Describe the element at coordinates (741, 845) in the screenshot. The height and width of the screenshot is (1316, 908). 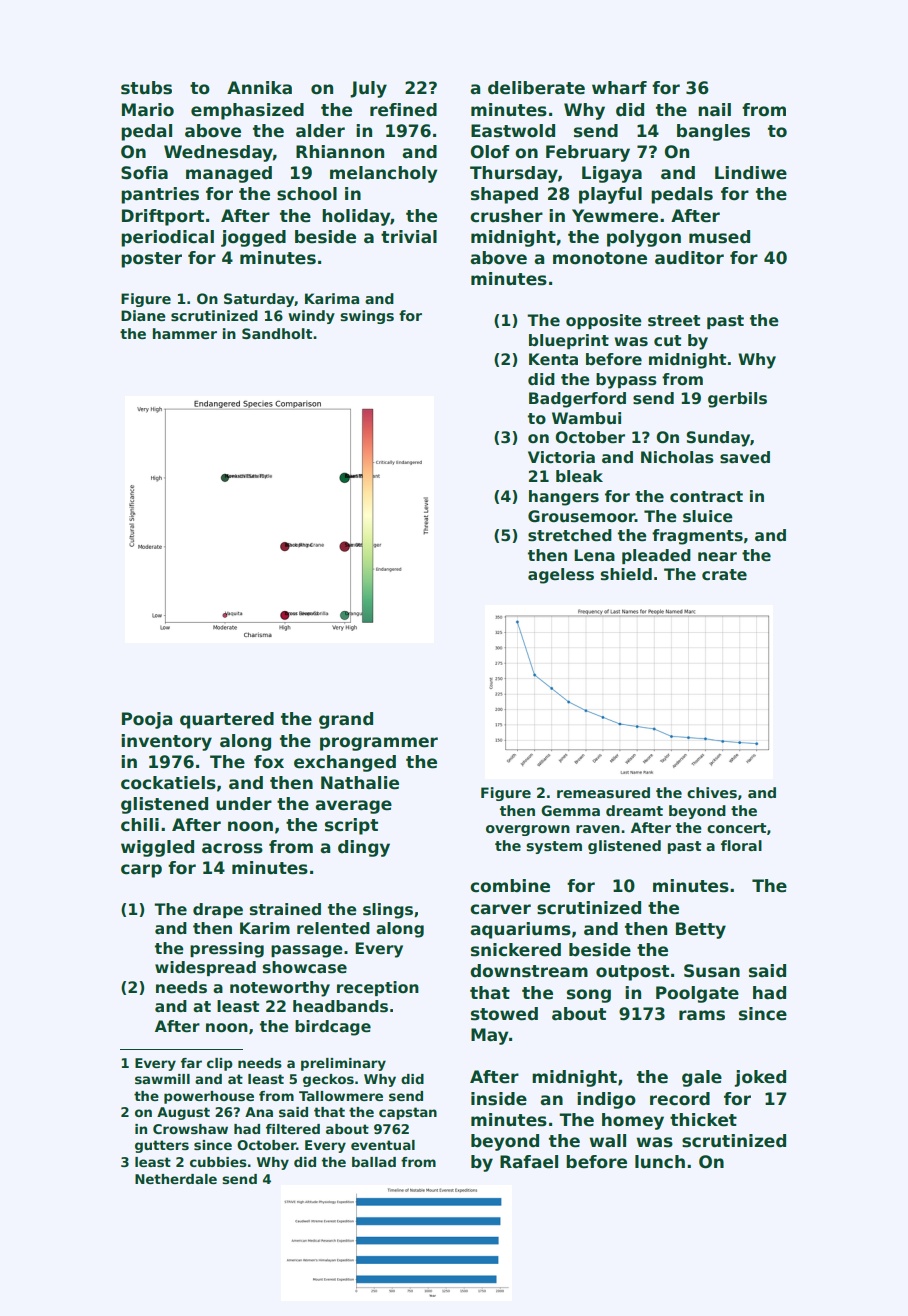
I see `floral` at that location.
